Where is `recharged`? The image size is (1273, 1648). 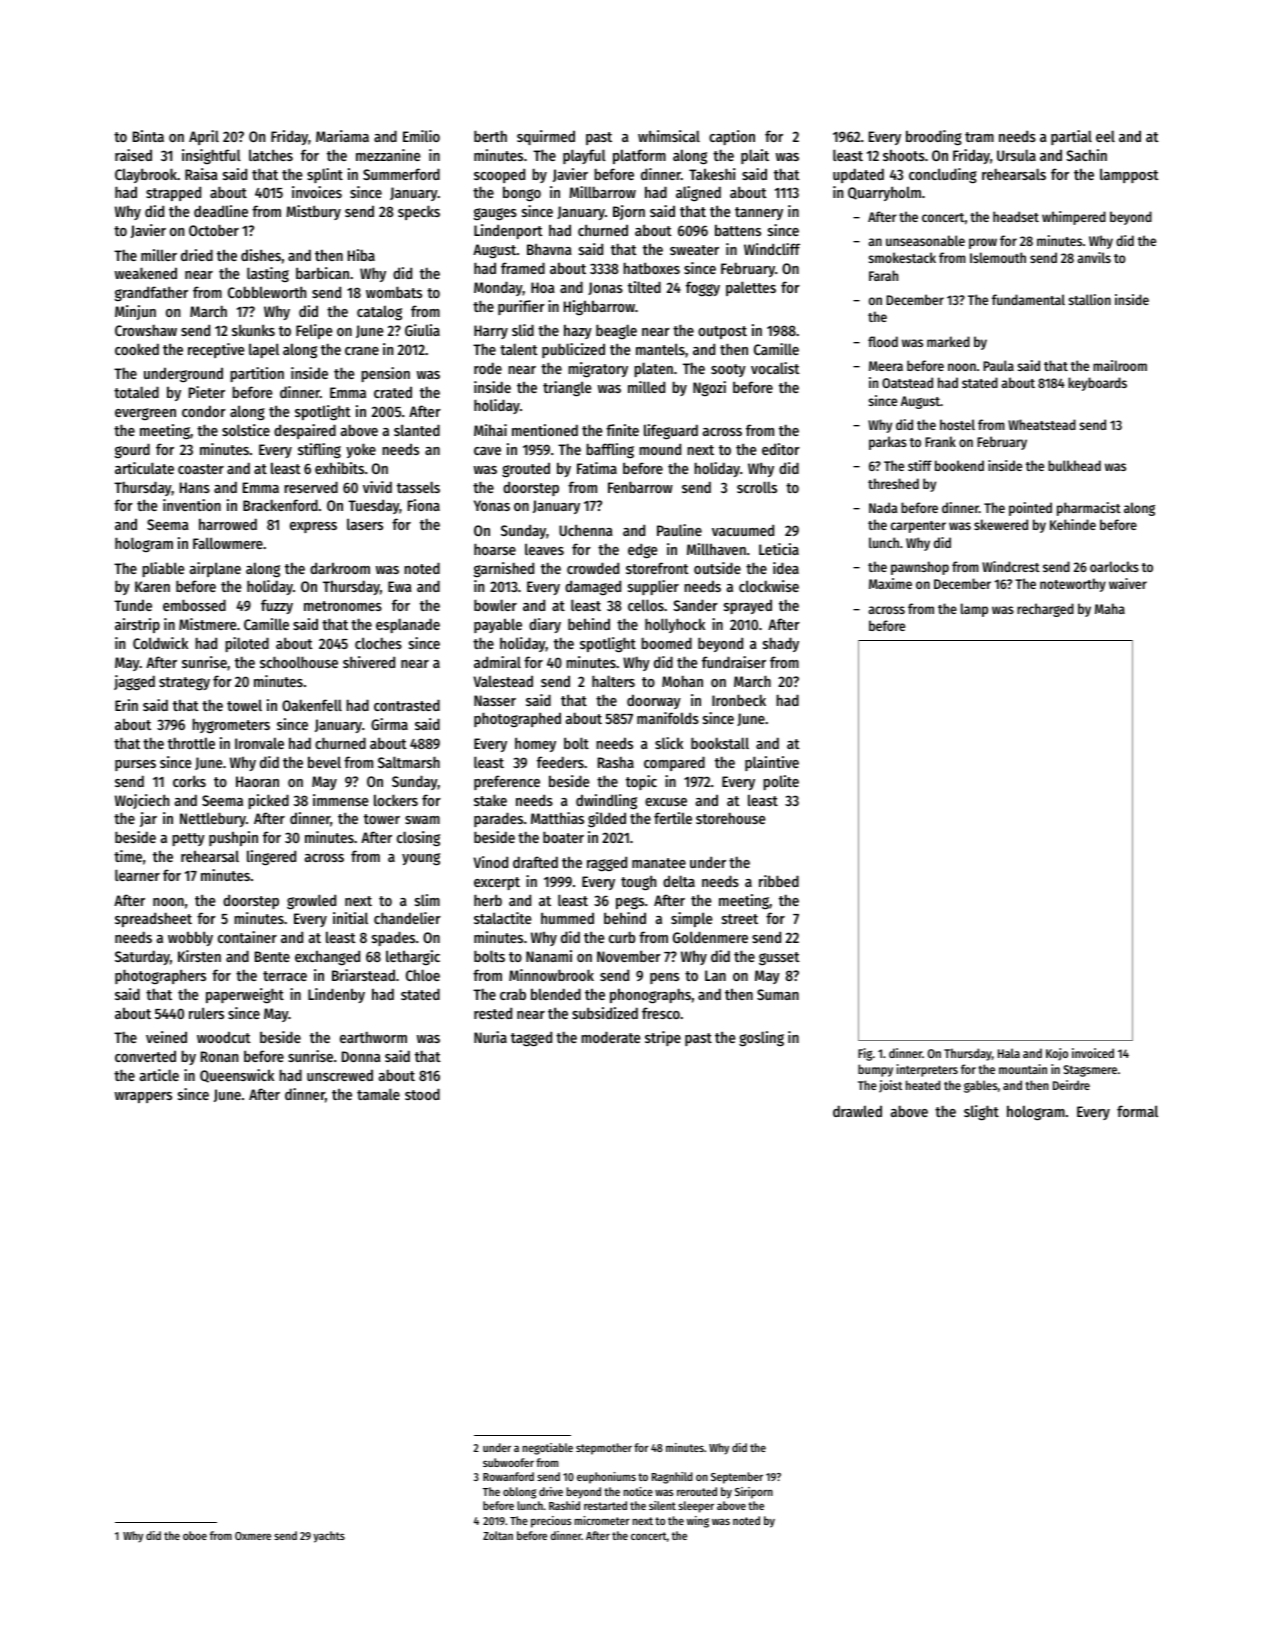 recharged is located at coordinates (1045, 610).
